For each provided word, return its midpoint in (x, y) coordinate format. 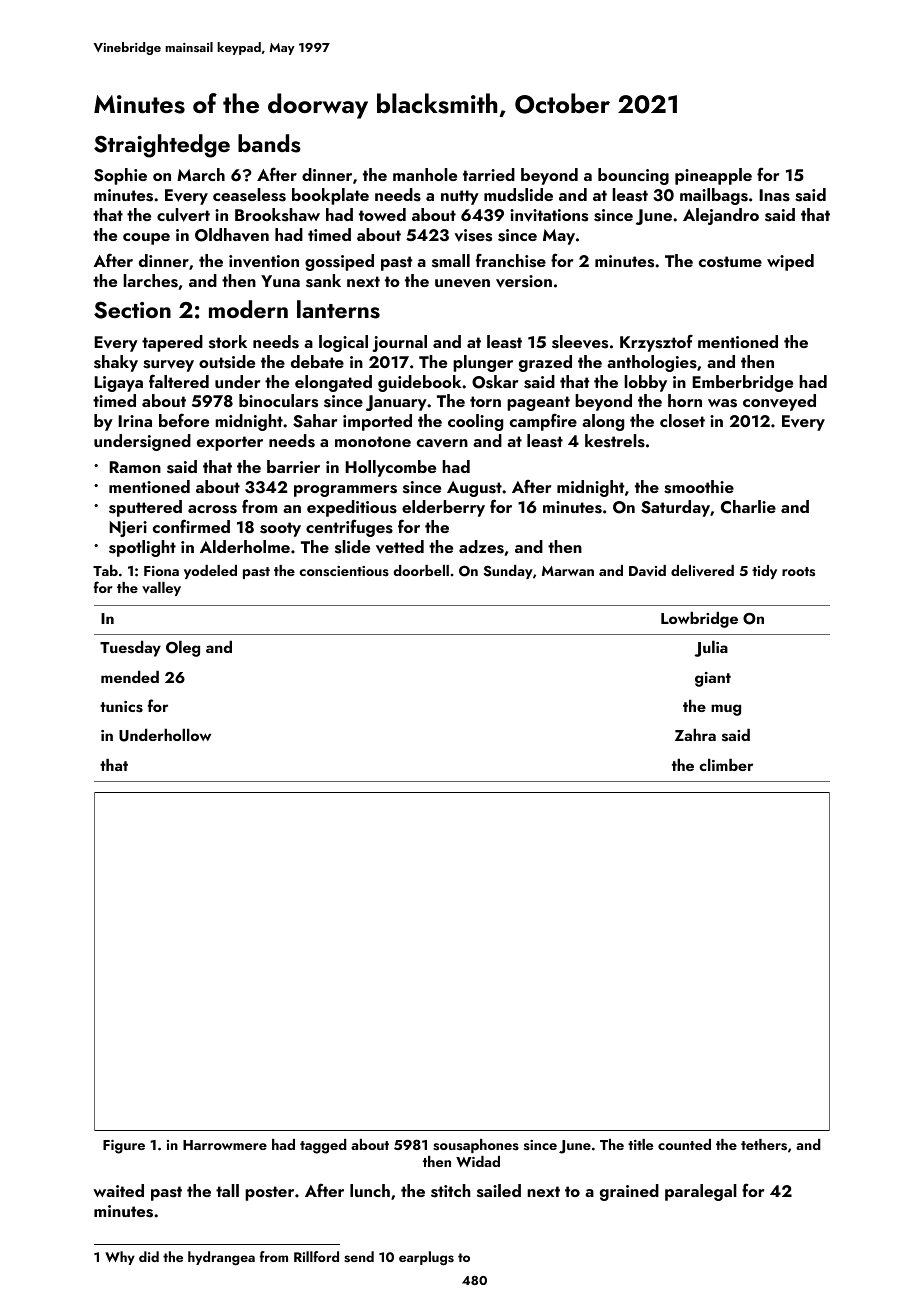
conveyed (779, 402)
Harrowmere (225, 1145)
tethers (764, 1145)
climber (726, 764)
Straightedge (162, 146)
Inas (774, 195)
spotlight (142, 548)
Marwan (568, 571)
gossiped (339, 262)
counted (684, 1144)
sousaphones (476, 1146)
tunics (121, 707)
